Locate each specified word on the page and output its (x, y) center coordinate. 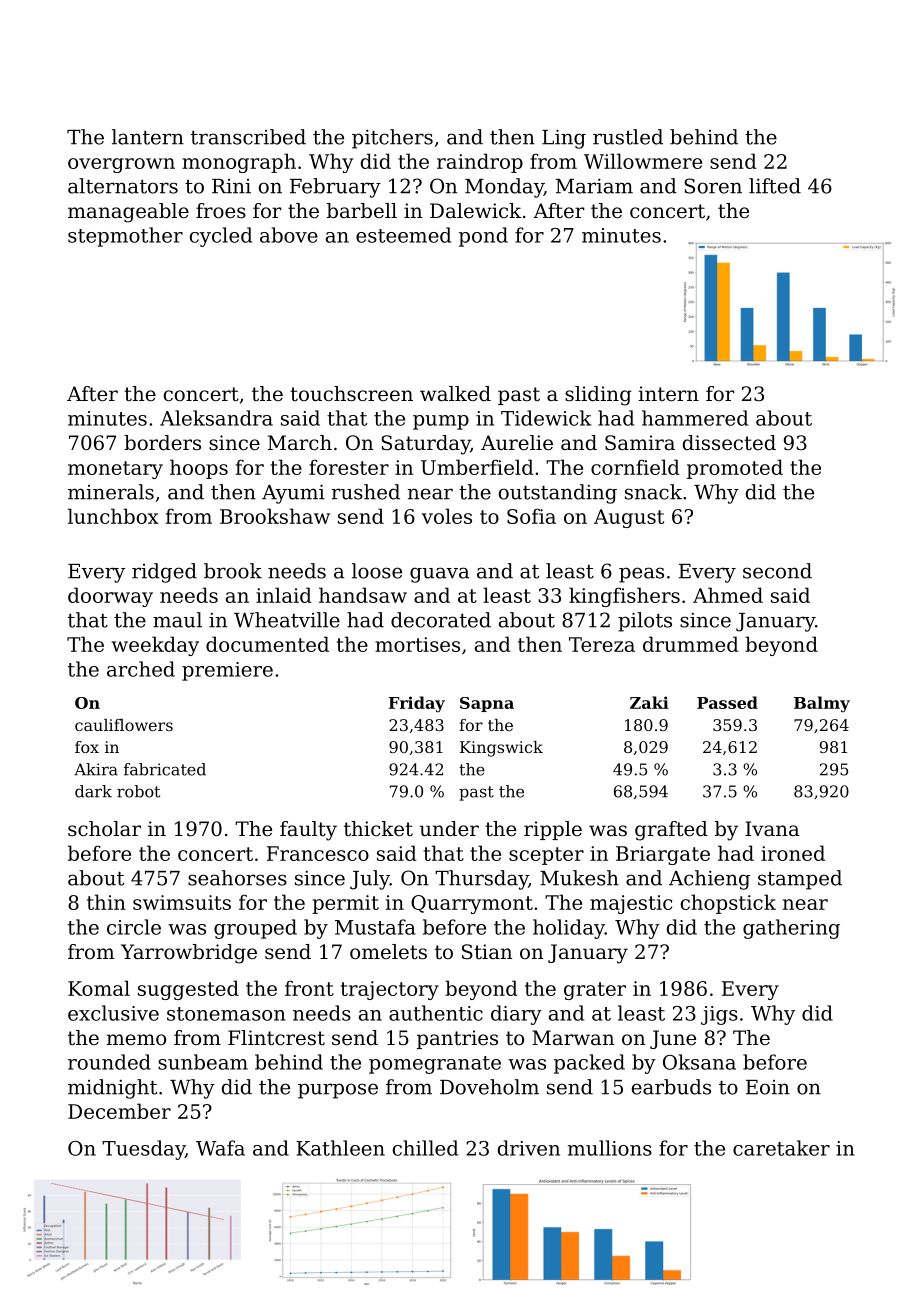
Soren (713, 186)
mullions (610, 1148)
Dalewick (475, 210)
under (449, 829)
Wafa (220, 1148)
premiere (227, 671)
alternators (123, 186)
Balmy (822, 704)
